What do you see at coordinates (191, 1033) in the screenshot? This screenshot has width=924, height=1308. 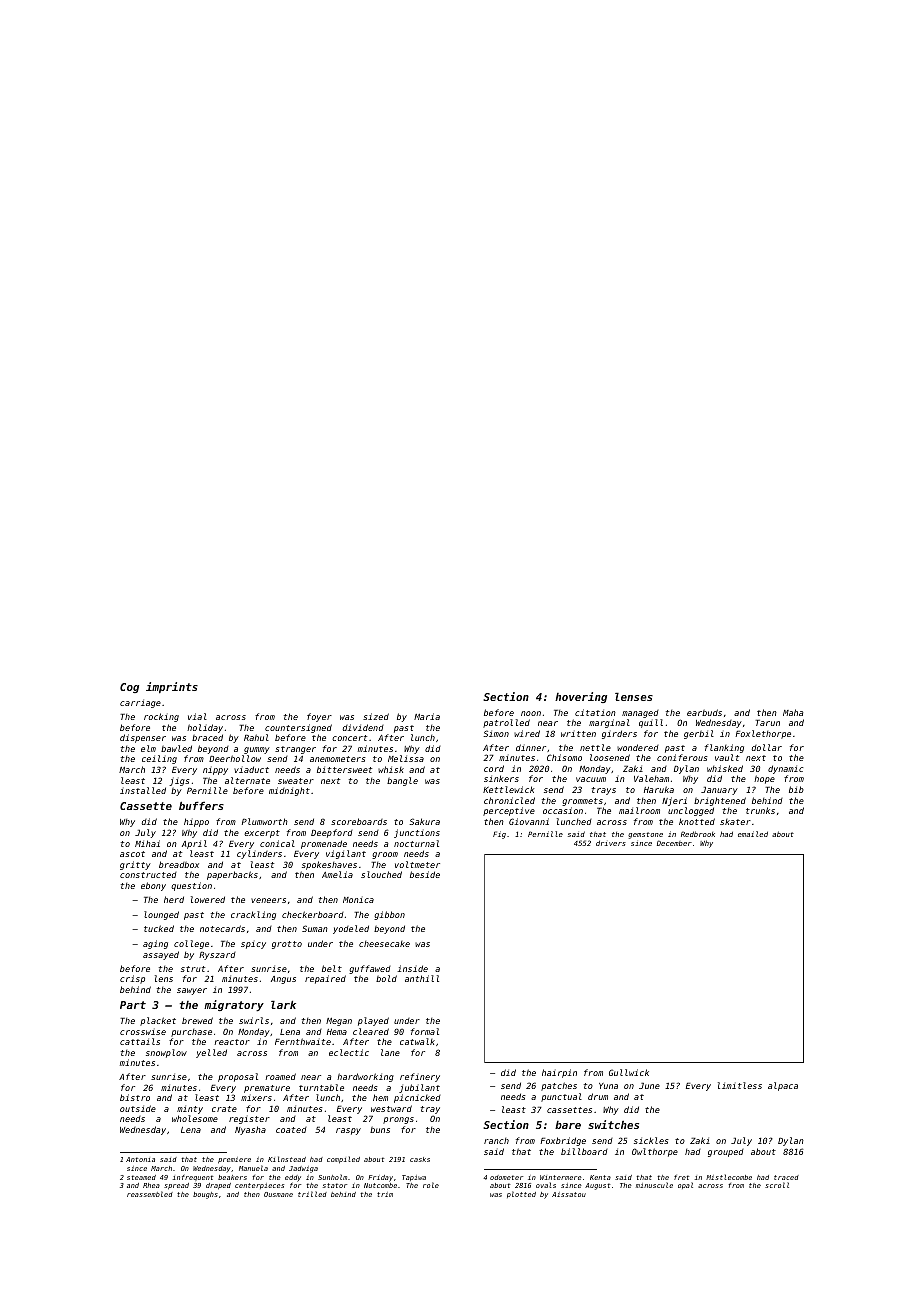 I see `purchase` at bounding box center [191, 1033].
